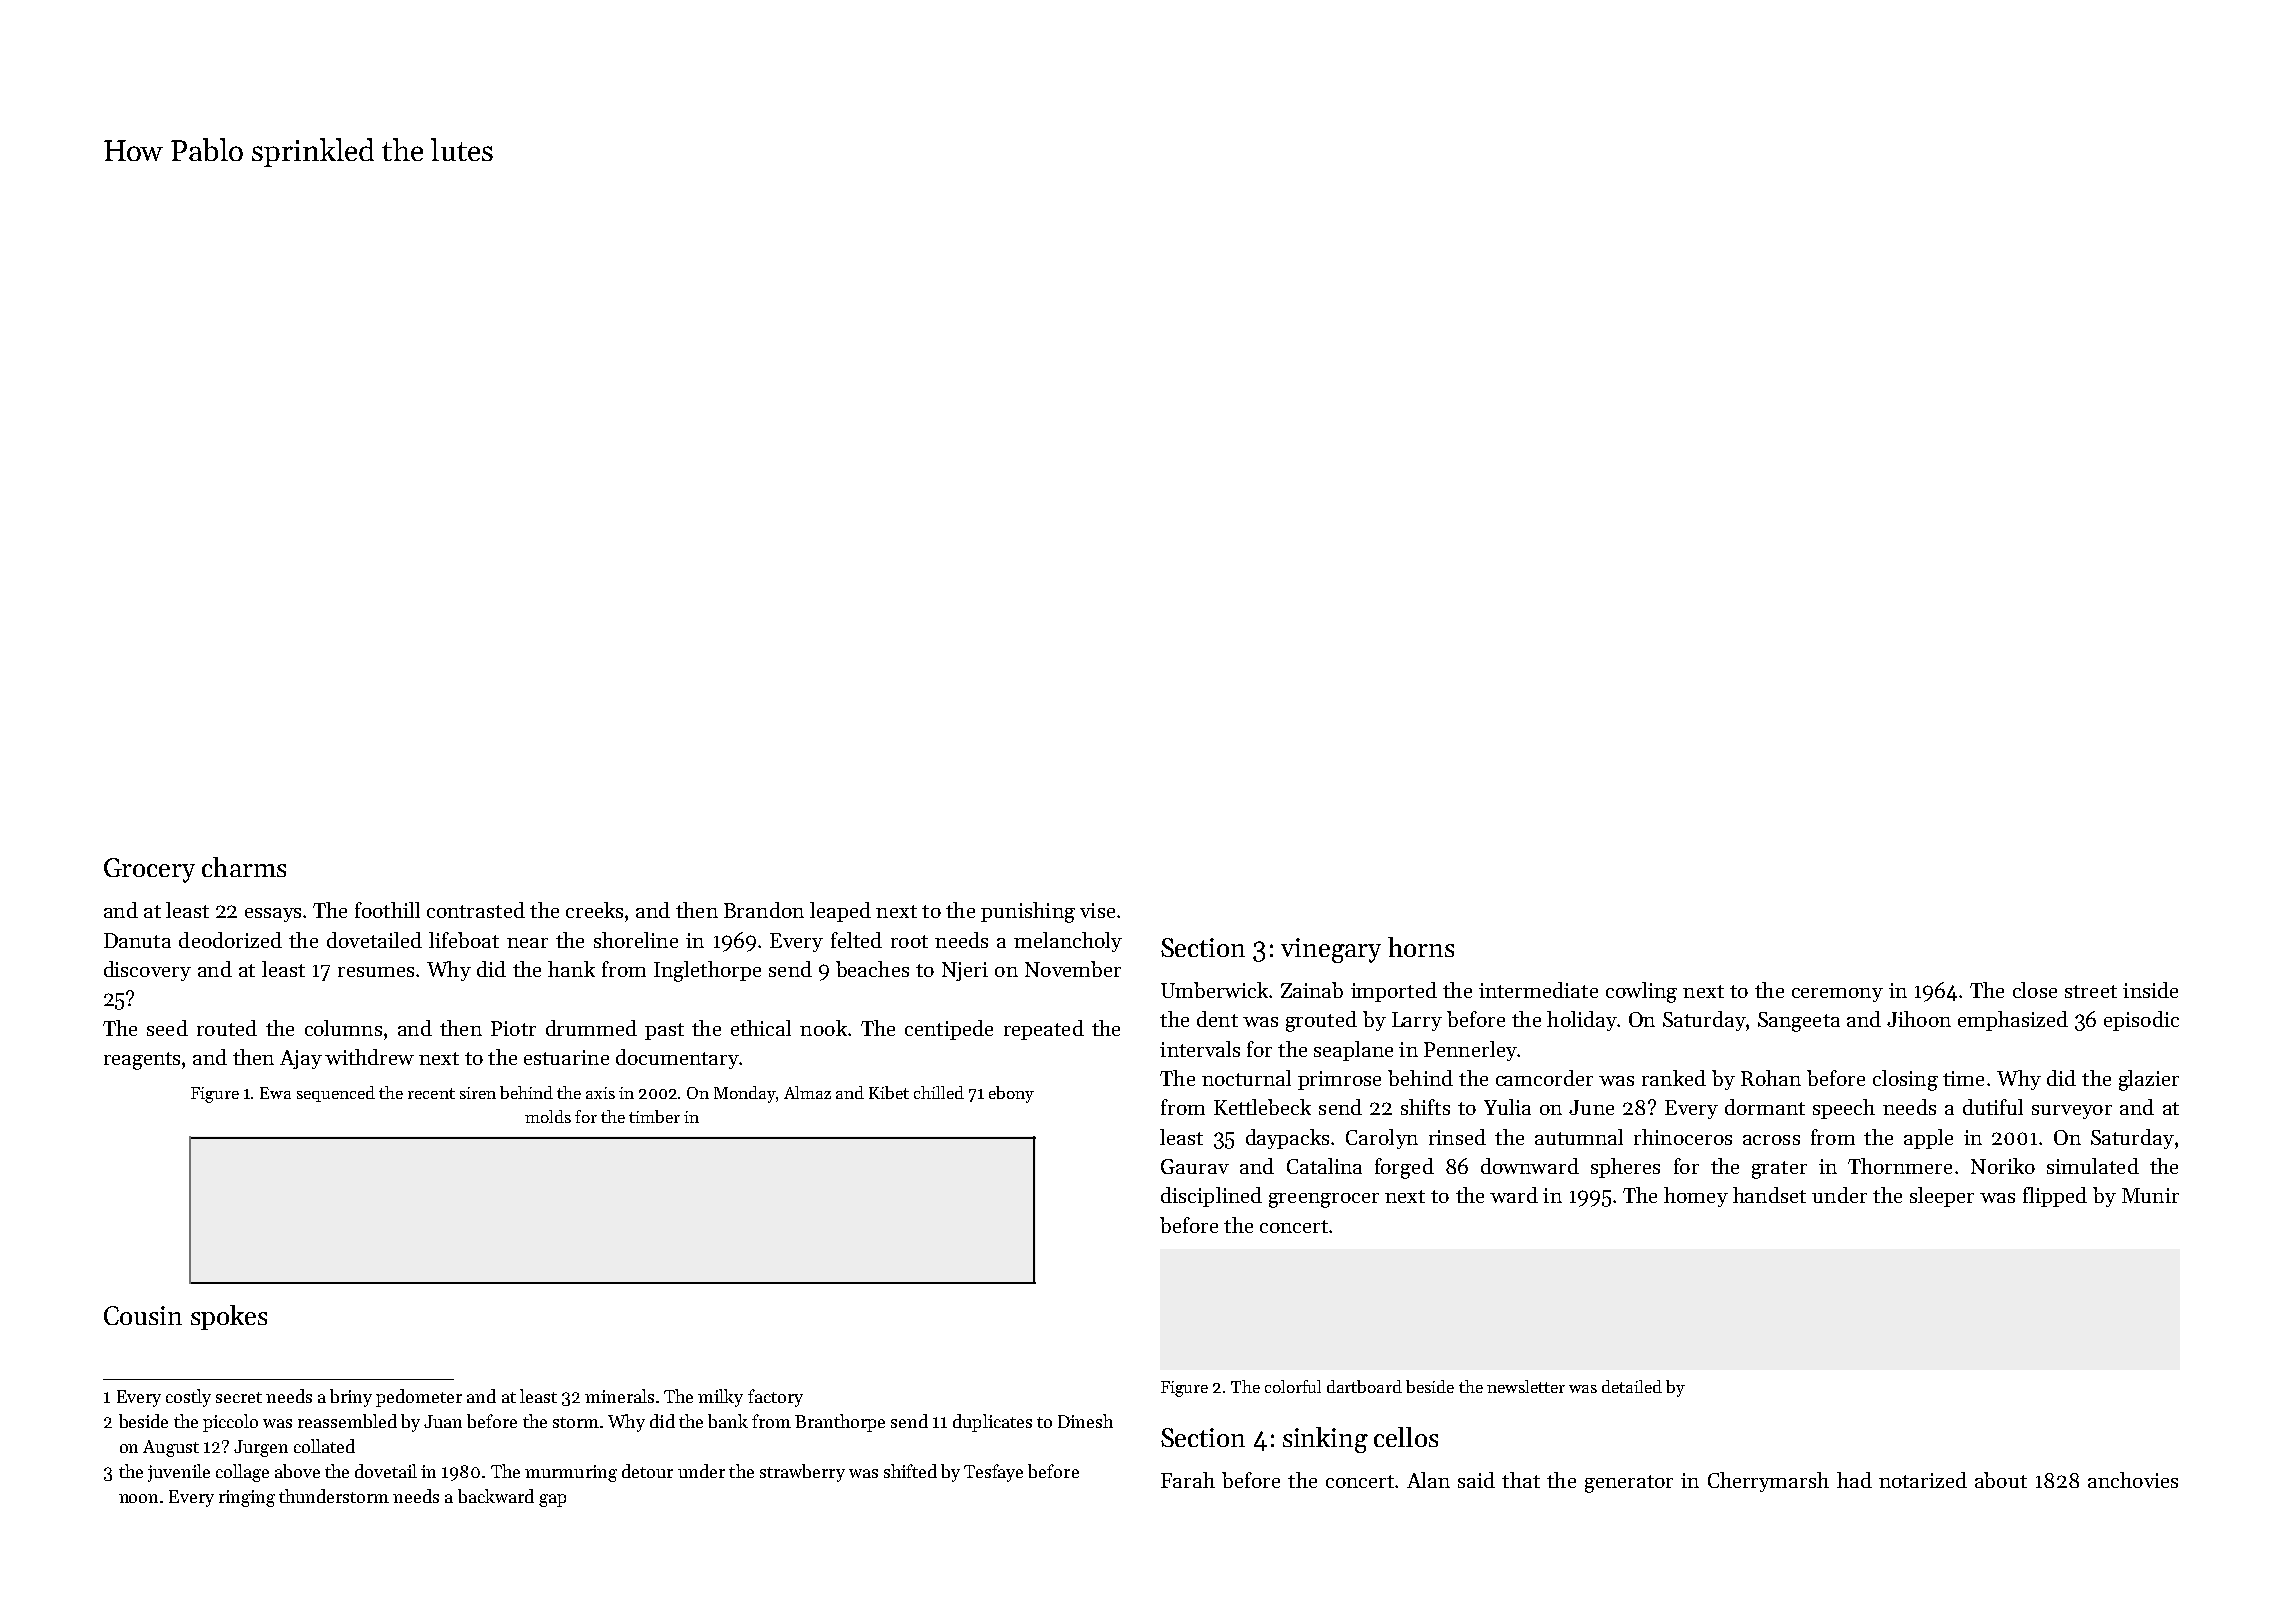 The image size is (2282, 1614). Describe the element at coordinates (1394, 992) in the screenshot. I see `imported` at that location.
